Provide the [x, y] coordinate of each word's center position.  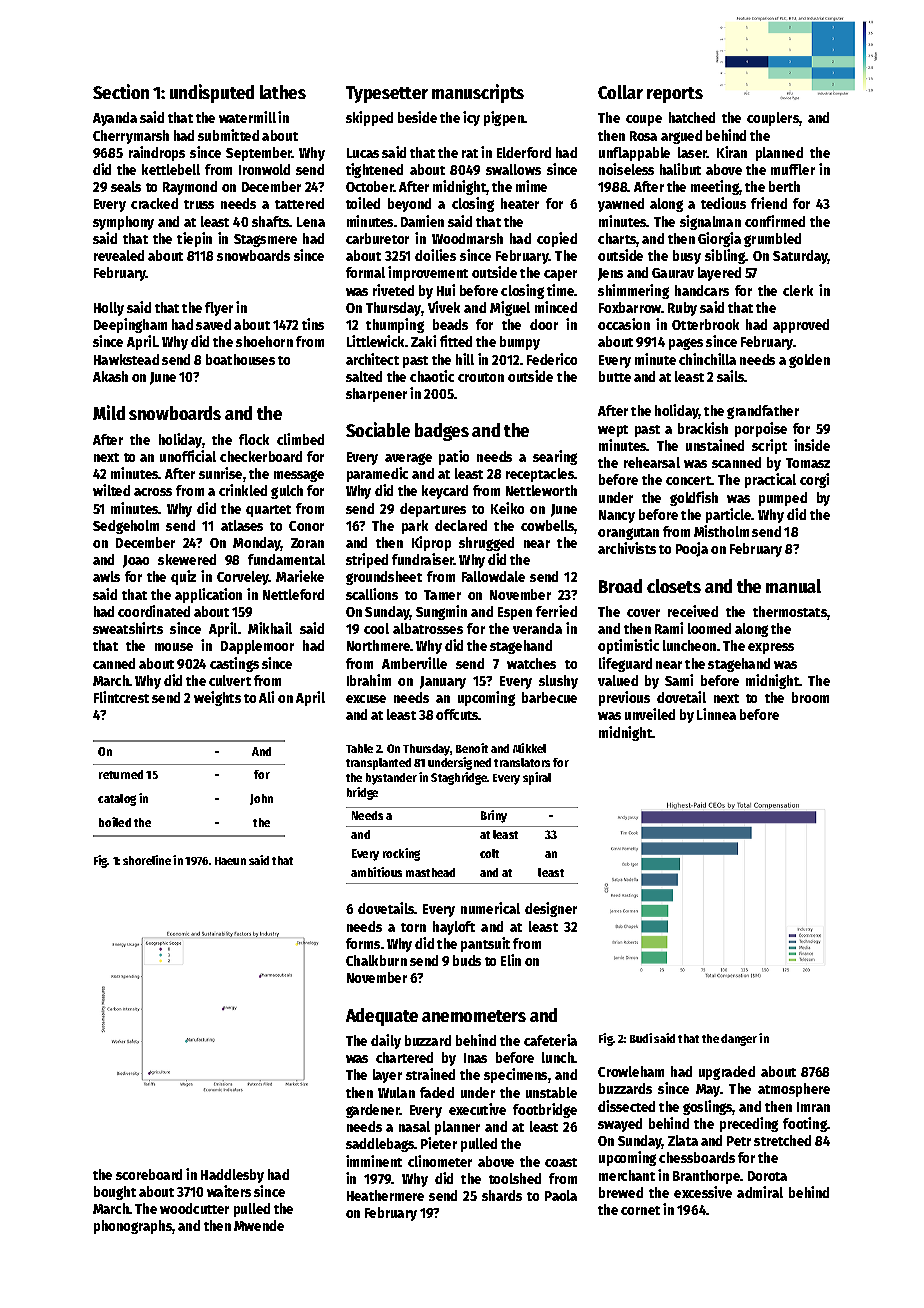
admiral [760, 1192]
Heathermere [385, 1195]
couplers [773, 119]
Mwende [259, 1225]
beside [417, 117]
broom [810, 697]
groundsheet [384, 578]
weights [217, 698]
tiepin [194, 239]
